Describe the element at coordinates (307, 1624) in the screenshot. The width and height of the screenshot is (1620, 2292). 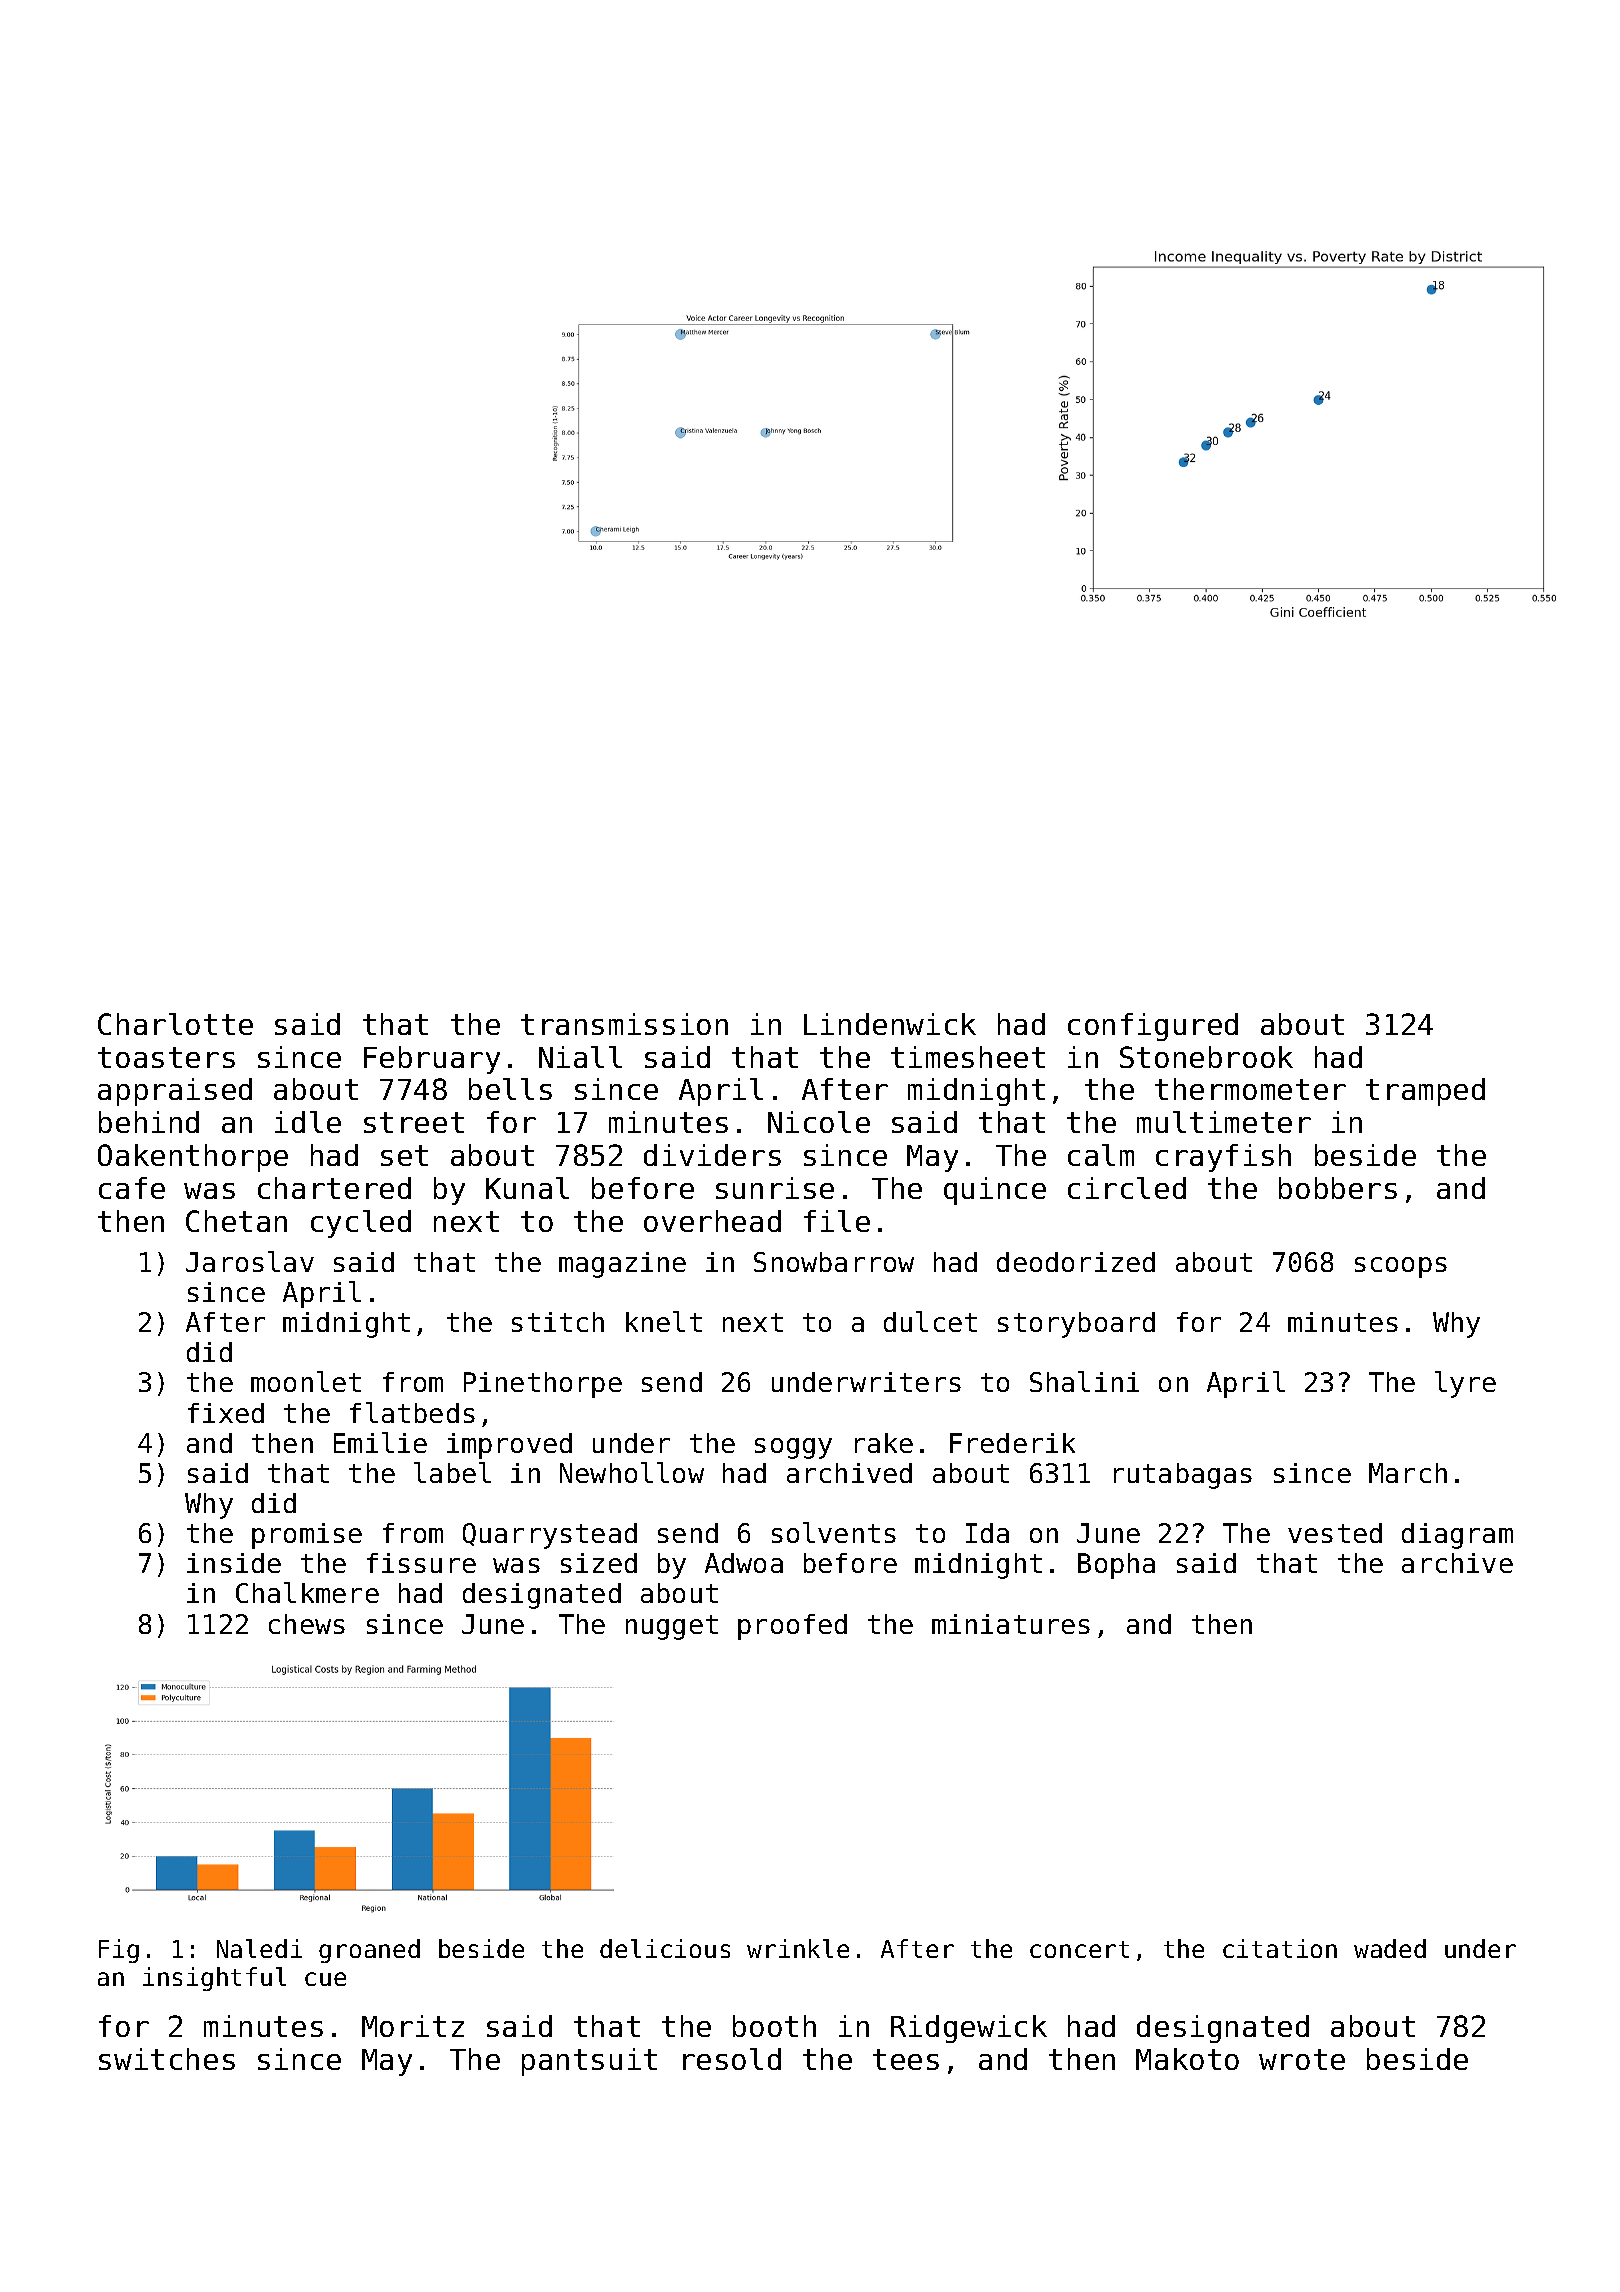
I see `chews` at that location.
